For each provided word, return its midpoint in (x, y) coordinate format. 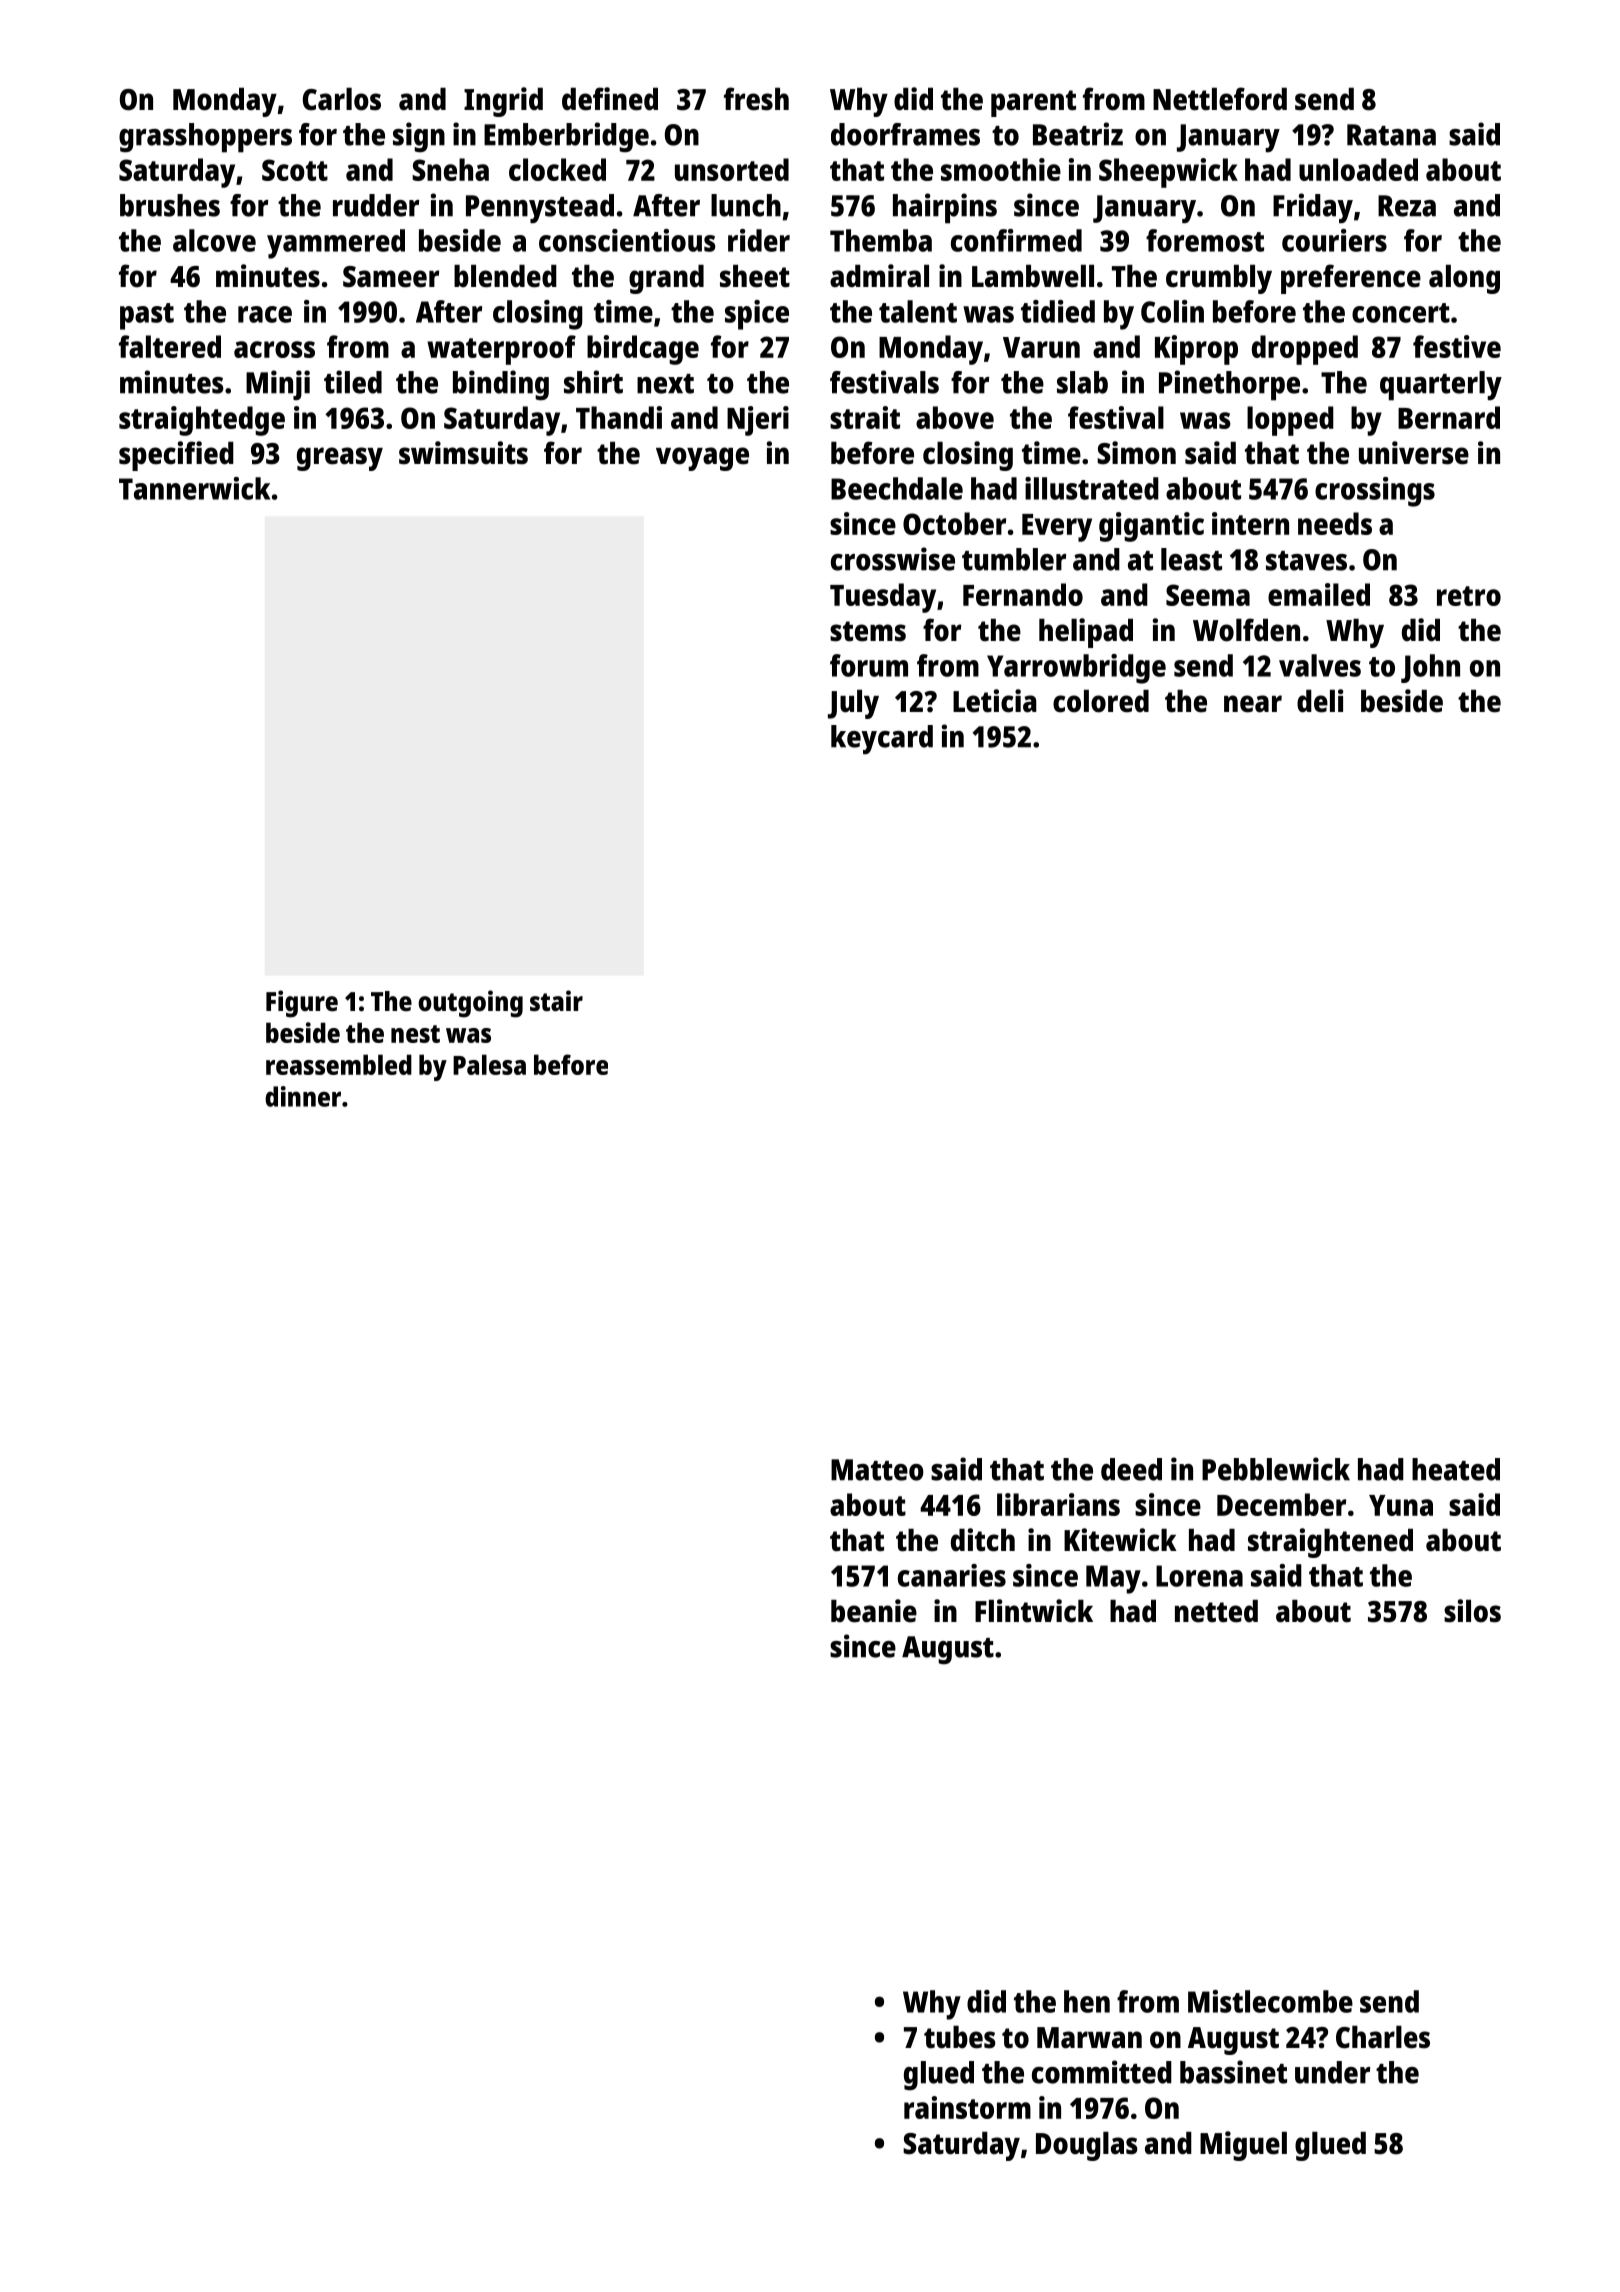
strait (865, 417)
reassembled (339, 1064)
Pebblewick (1276, 1469)
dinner (303, 1096)
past (147, 316)
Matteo (877, 1470)
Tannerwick (194, 488)
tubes (960, 2037)
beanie (874, 1611)
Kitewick (1120, 1540)
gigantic (1151, 527)
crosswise (893, 559)
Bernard (1449, 417)
